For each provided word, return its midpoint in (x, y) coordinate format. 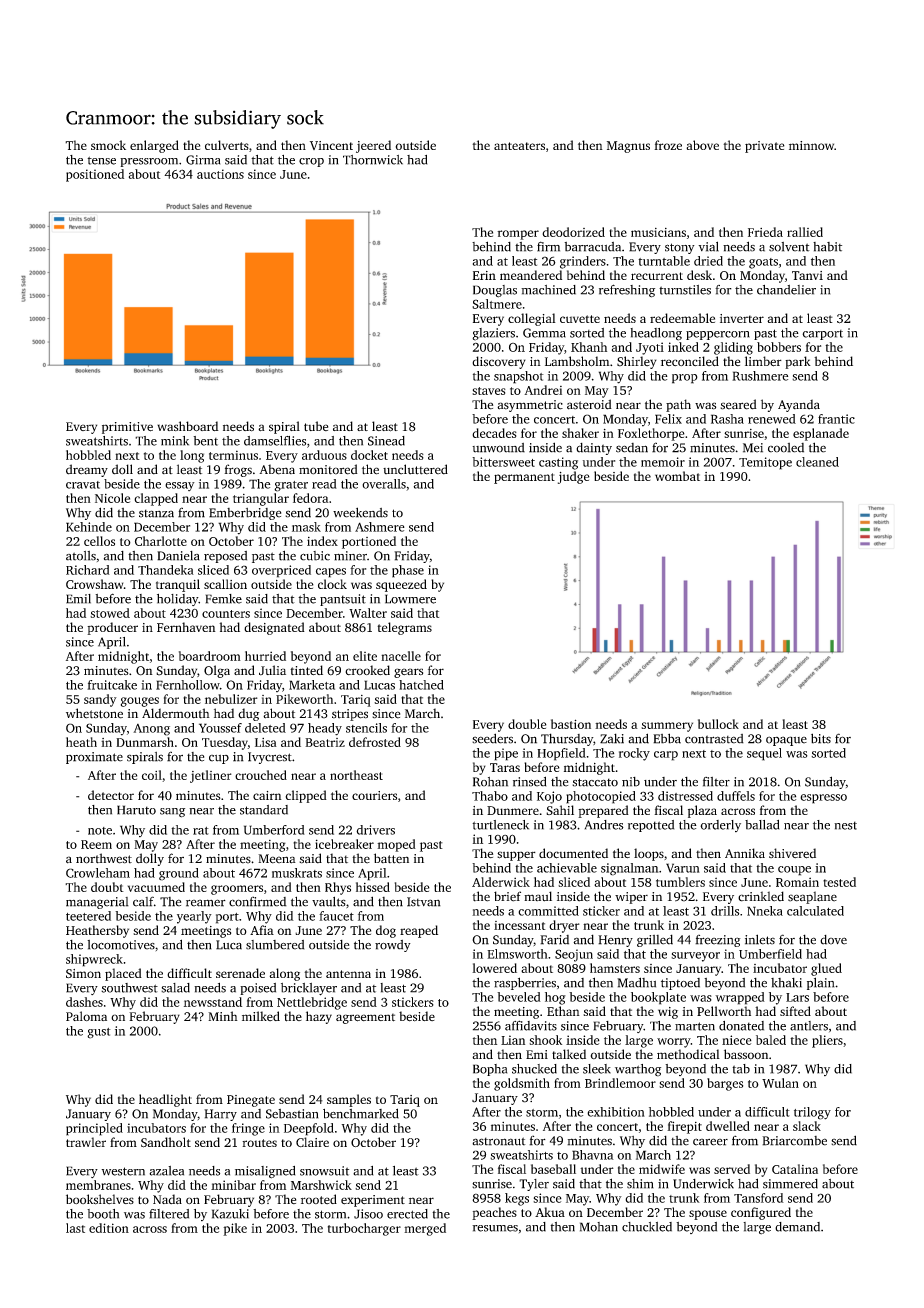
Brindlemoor (620, 1083)
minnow (811, 145)
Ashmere (380, 527)
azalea (166, 1171)
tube (316, 426)
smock (108, 145)
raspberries (525, 983)
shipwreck (94, 960)
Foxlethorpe (651, 434)
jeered (373, 146)
